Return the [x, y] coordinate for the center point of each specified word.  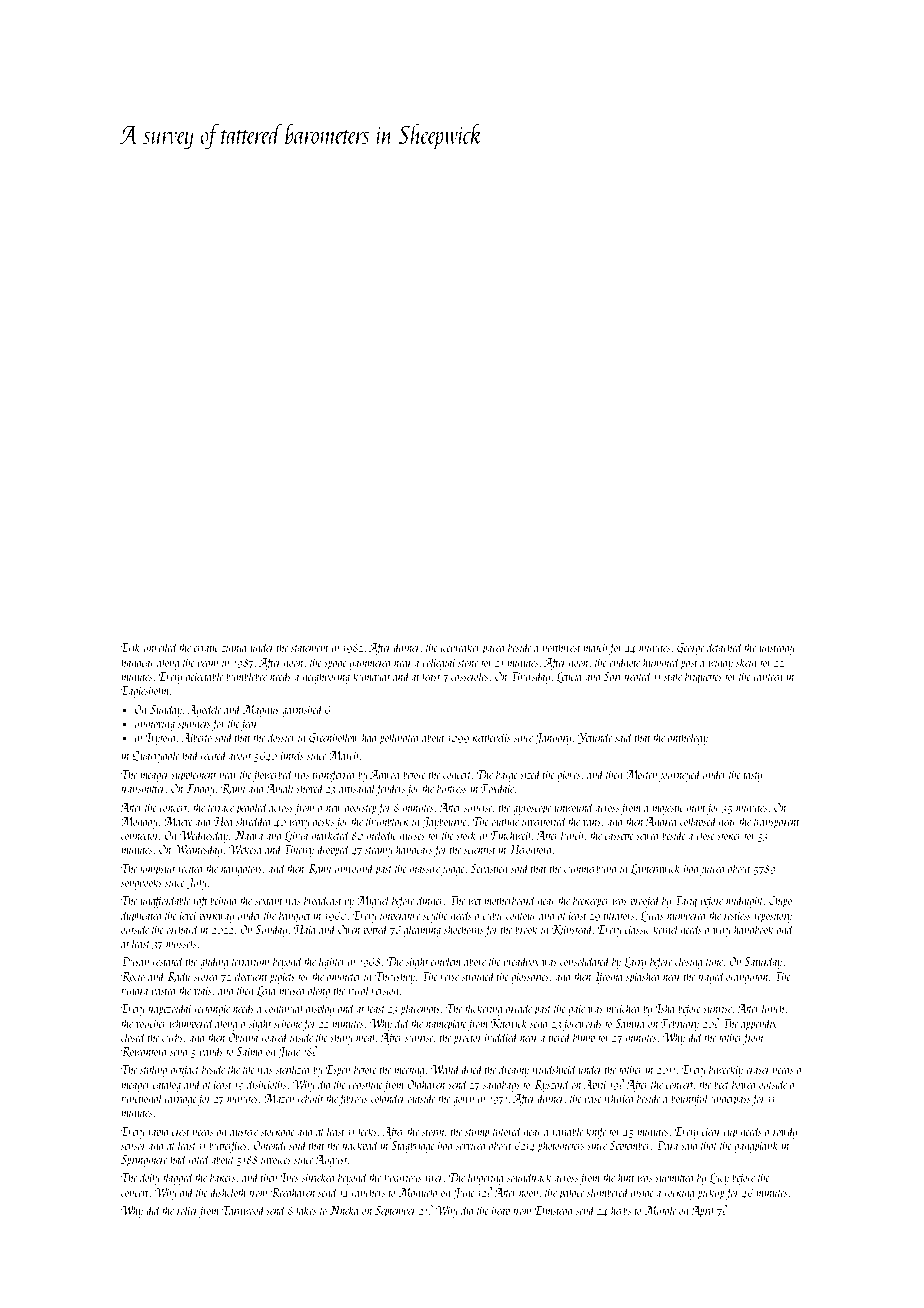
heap [501, 1211]
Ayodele [204, 710]
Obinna [243, 1037]
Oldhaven [426, 1084]
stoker [729, 835]
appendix [759, 1024]
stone [468, 663]
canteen [768, 677]
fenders [390, 789]
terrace [221, 808]
